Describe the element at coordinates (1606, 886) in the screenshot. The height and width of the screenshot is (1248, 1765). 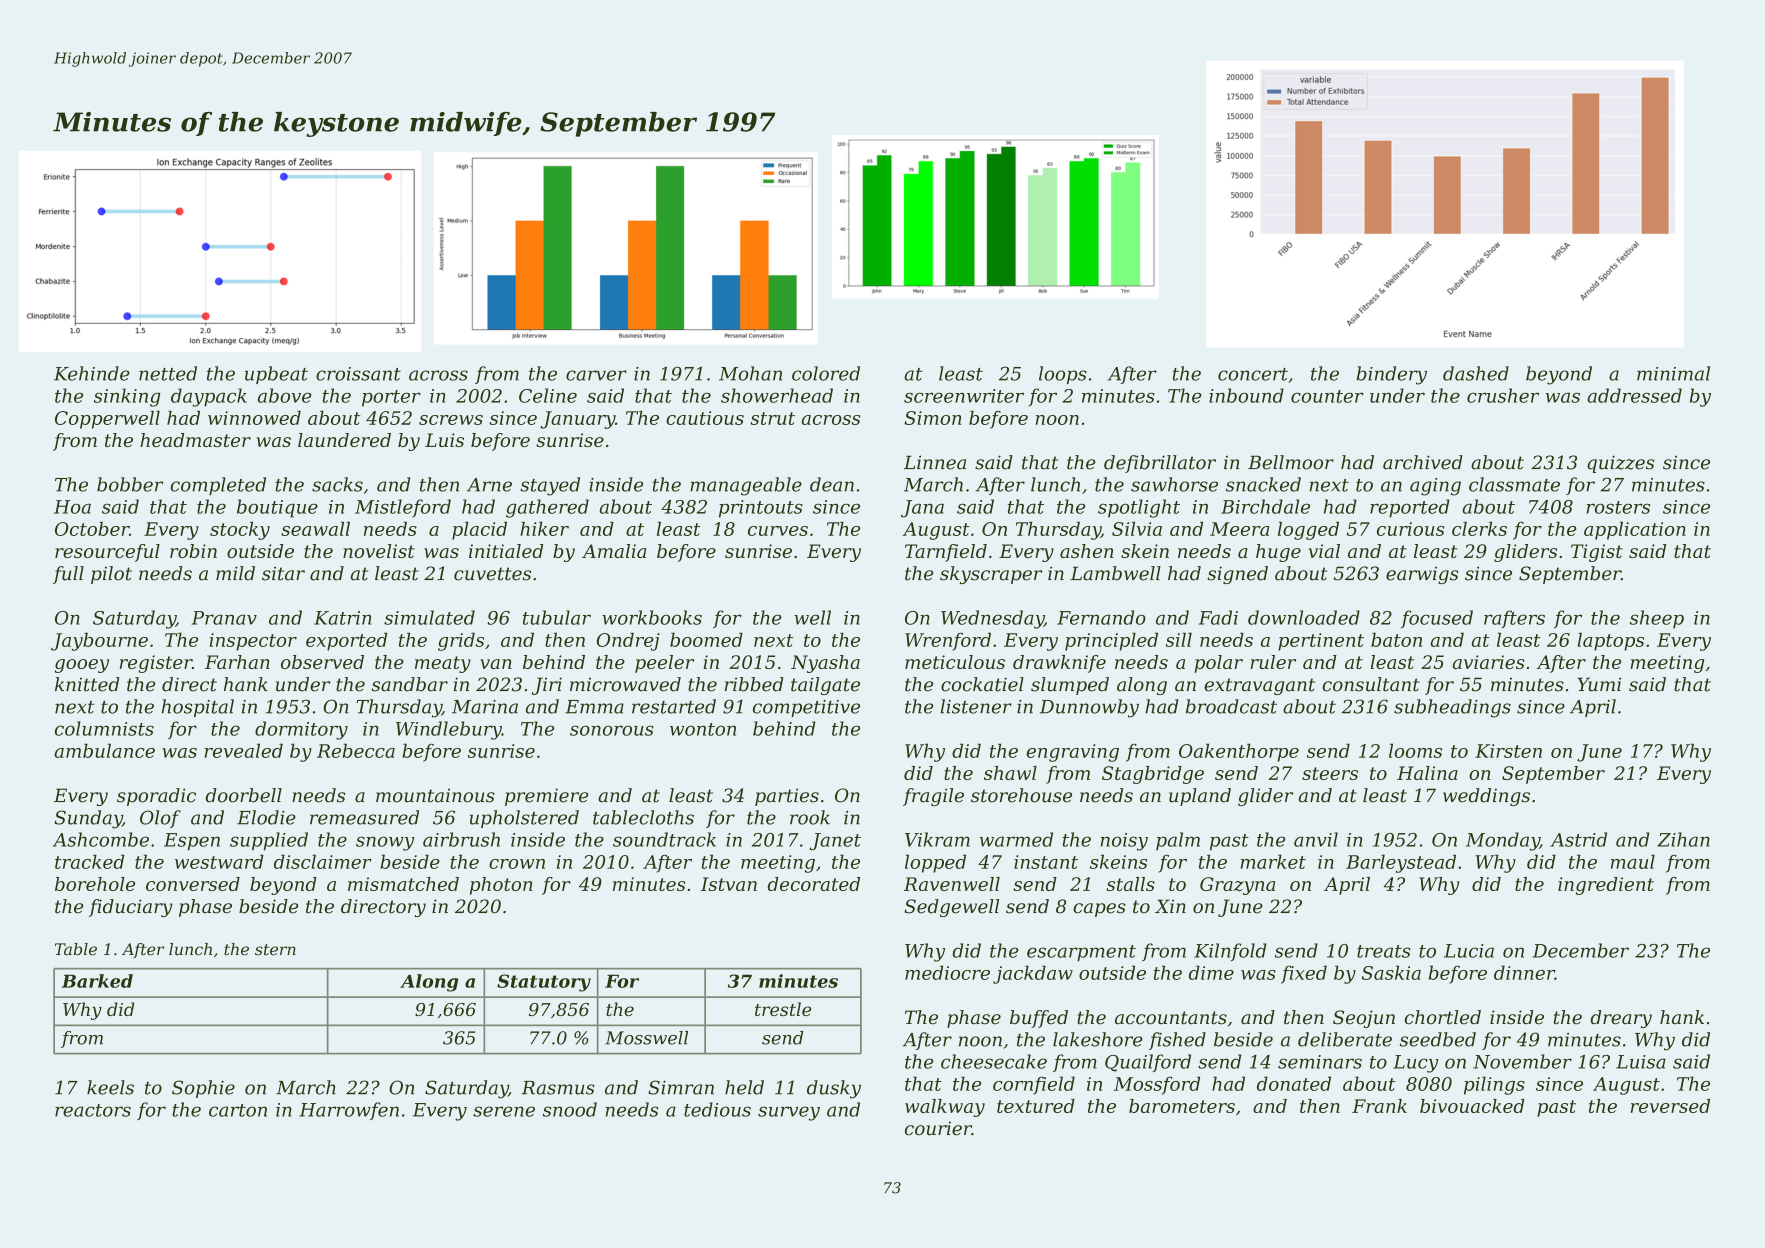
I see `ingredient` at that location.
